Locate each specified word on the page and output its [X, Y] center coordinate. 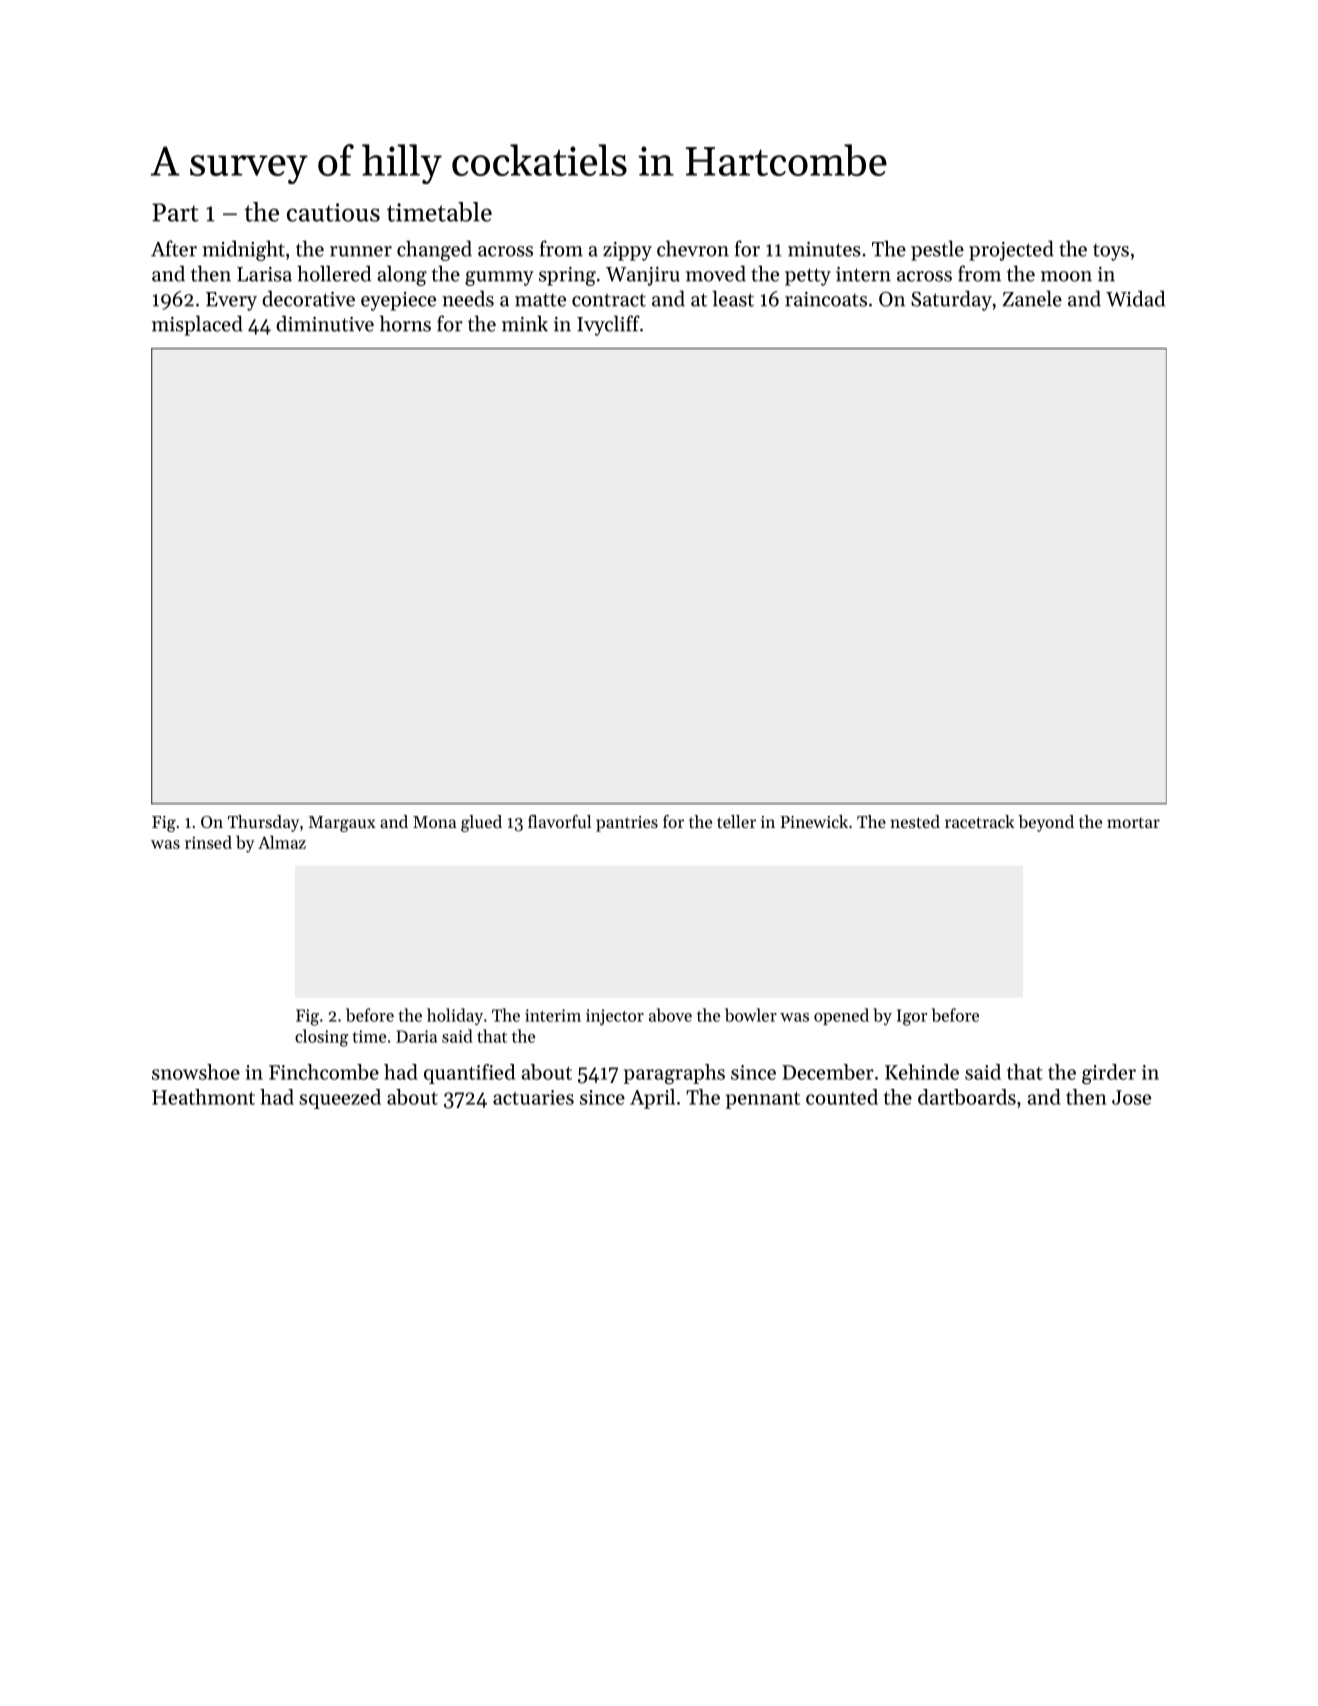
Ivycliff [608, 325]
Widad [1135, 298]
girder [1109, 1074]
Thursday [263, 823]
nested [915, 821]
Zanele [1032, 298]
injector [615, 1017]
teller [736, 821]
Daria [416, 1036]
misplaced [197, 325]
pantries [627, 824]
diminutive [325, 323]
